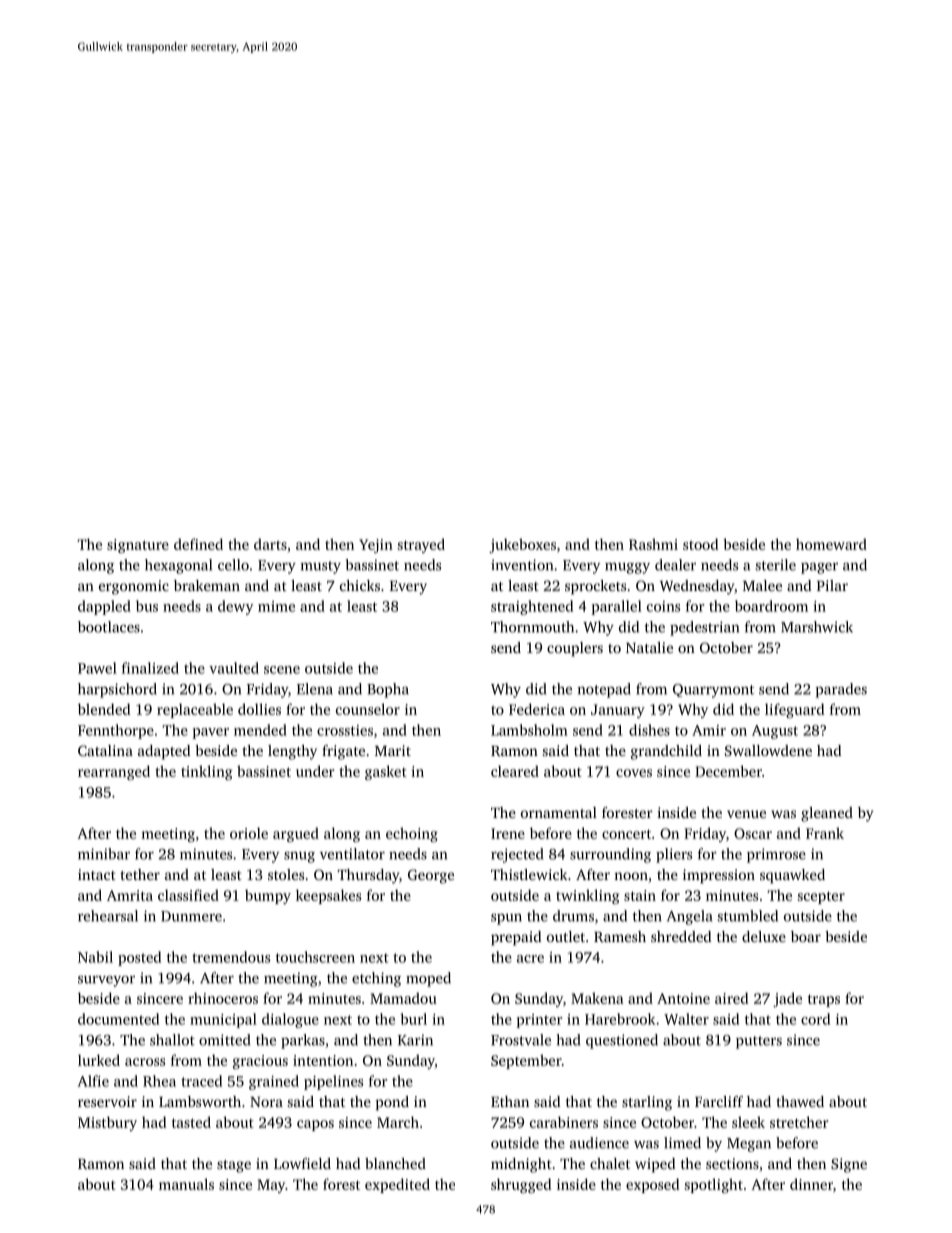 This document has height=1233, width=952. I want to click on chalet, so click(610, 1163).
